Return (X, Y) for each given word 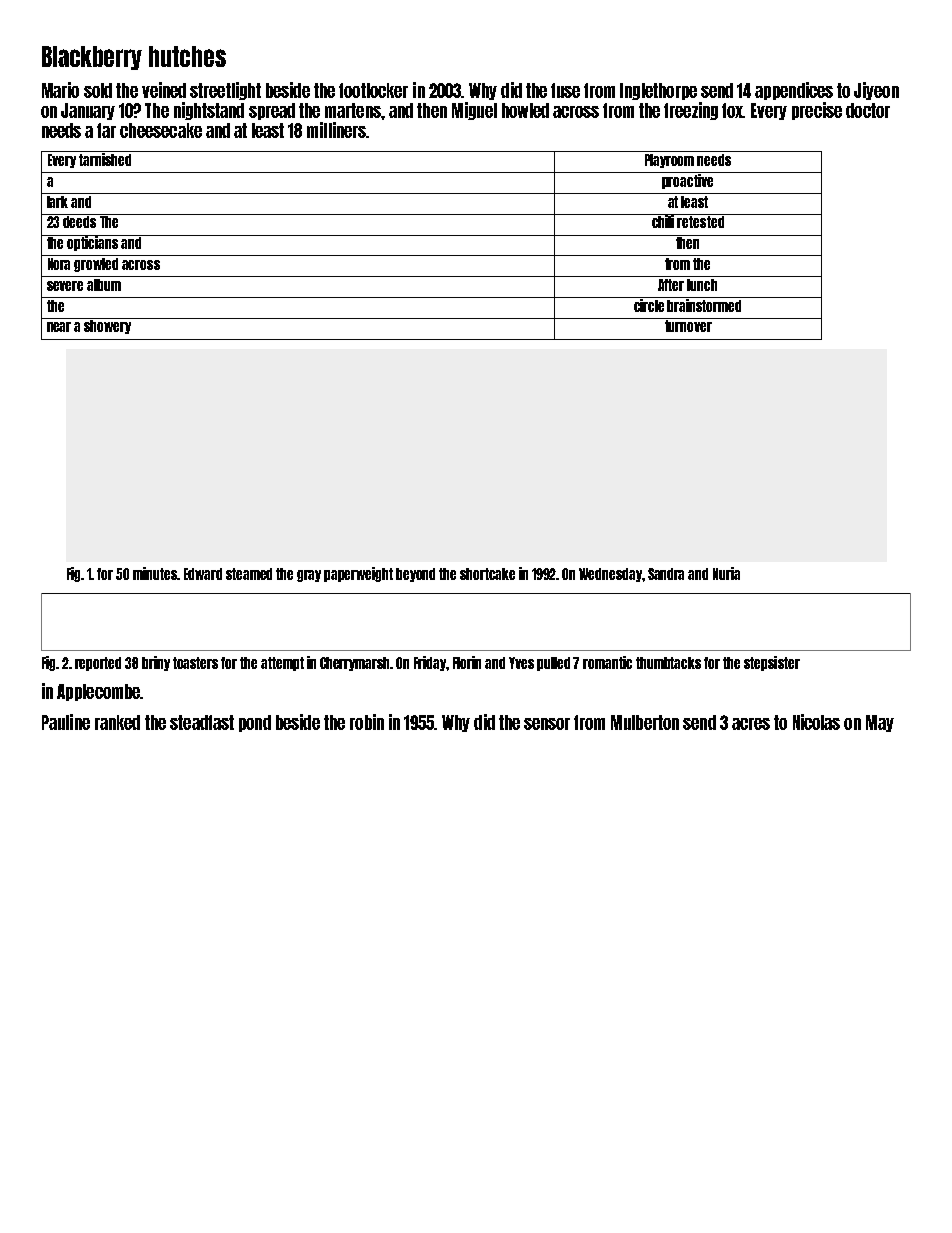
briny (156, 663)
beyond (415, 575)
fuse (565, 90)
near (59, 327)
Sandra (666, 574)
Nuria (726, 573)
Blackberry (92, 58)
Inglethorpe (658, 91)
